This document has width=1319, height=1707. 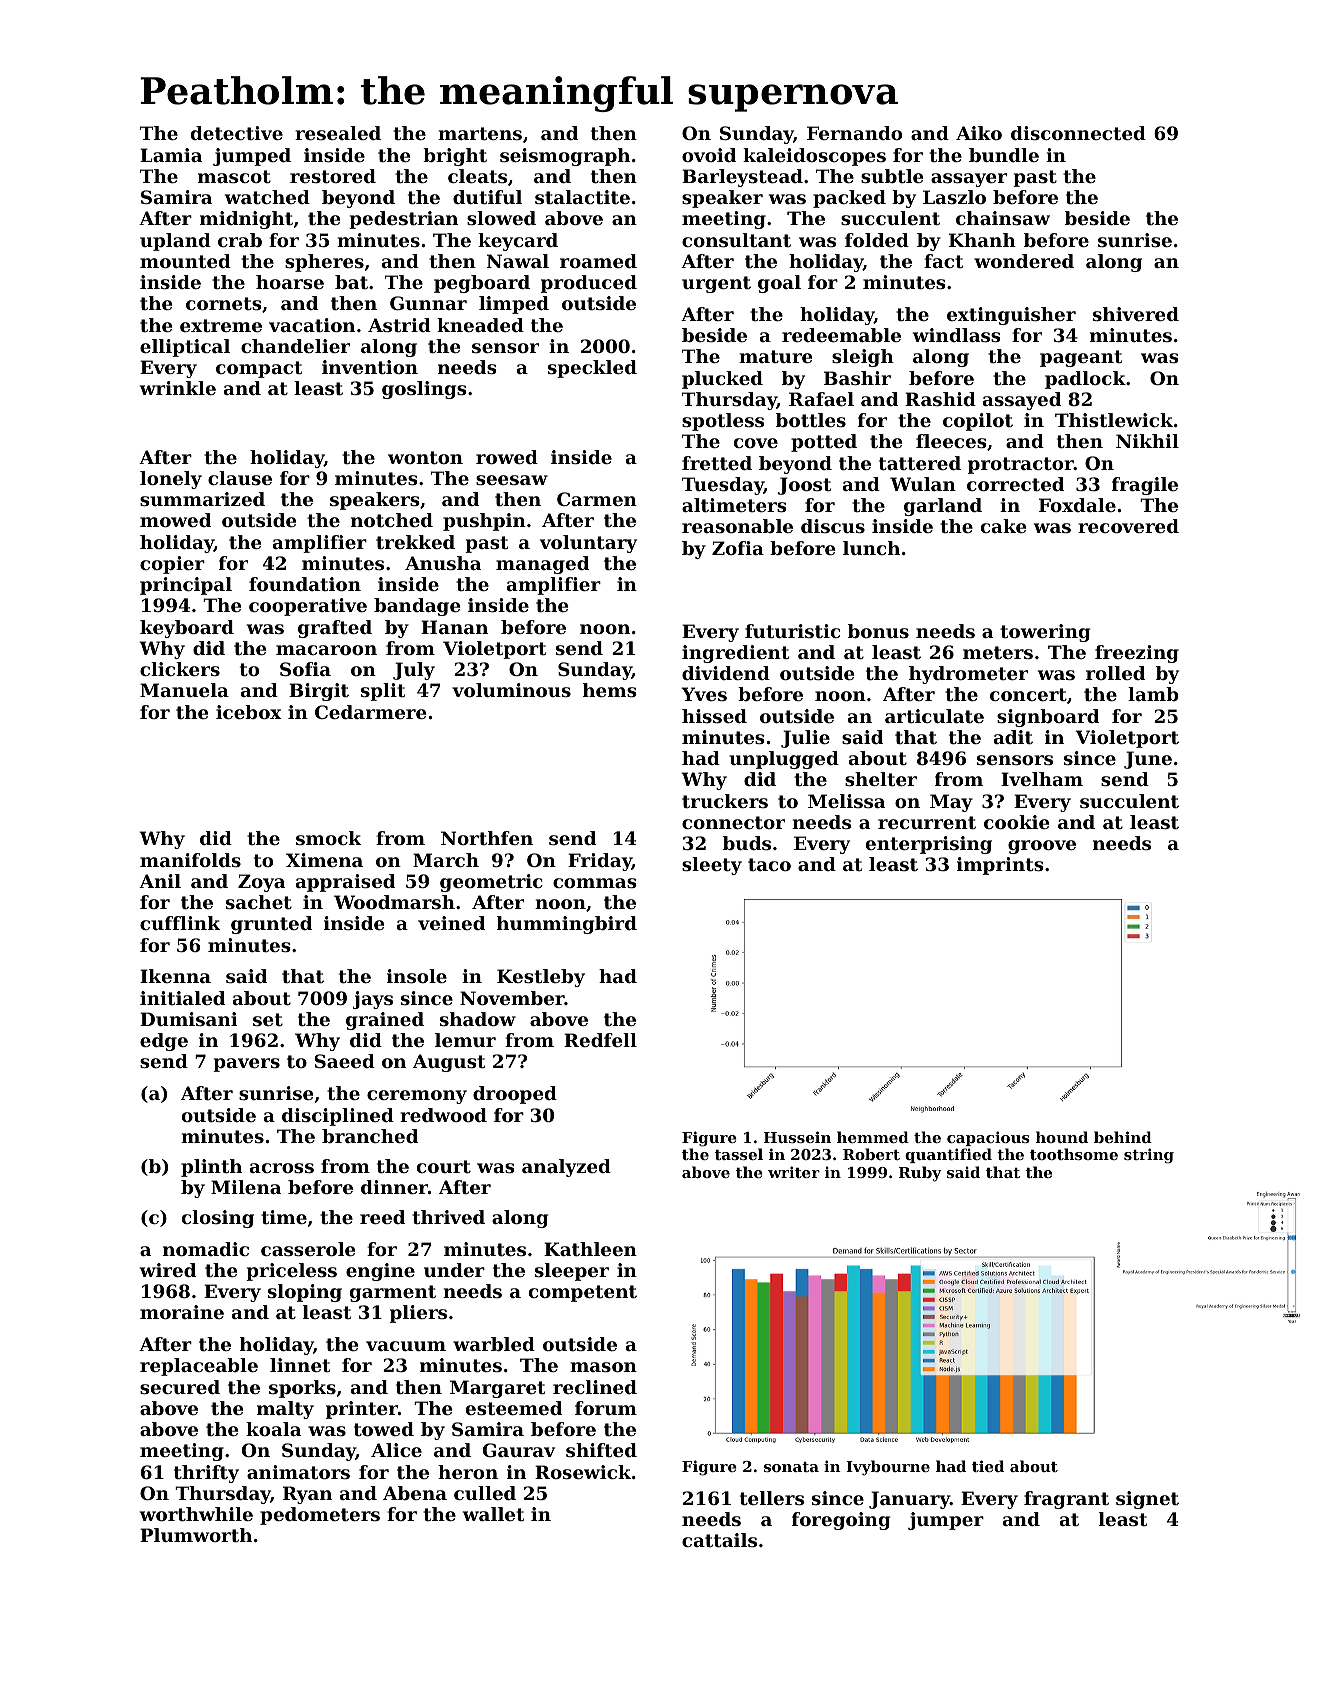 I want to click on Manuela, so click(x=184, y=690).
